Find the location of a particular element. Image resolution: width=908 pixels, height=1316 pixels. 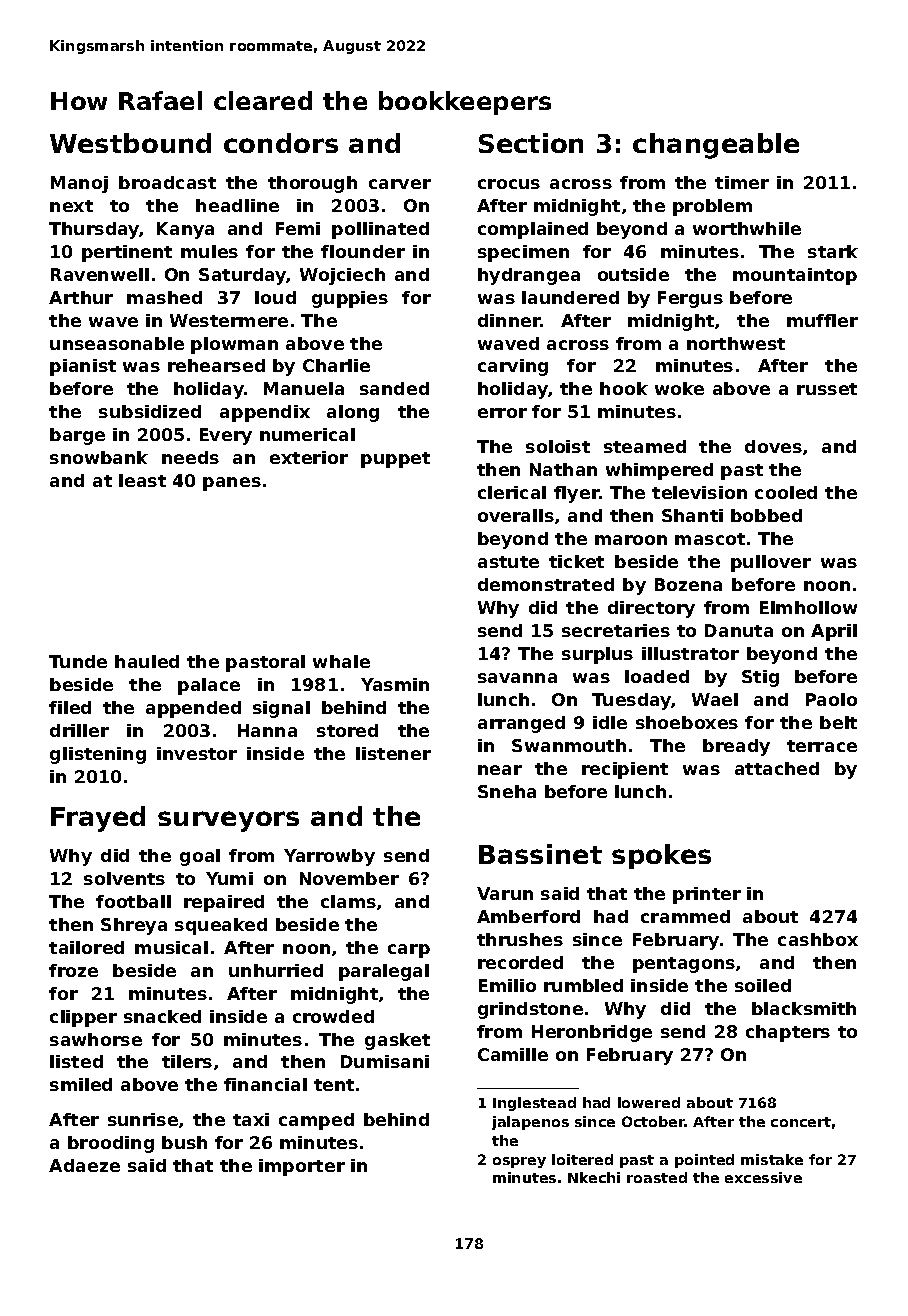

russet is located at coordinates (827, 389).
